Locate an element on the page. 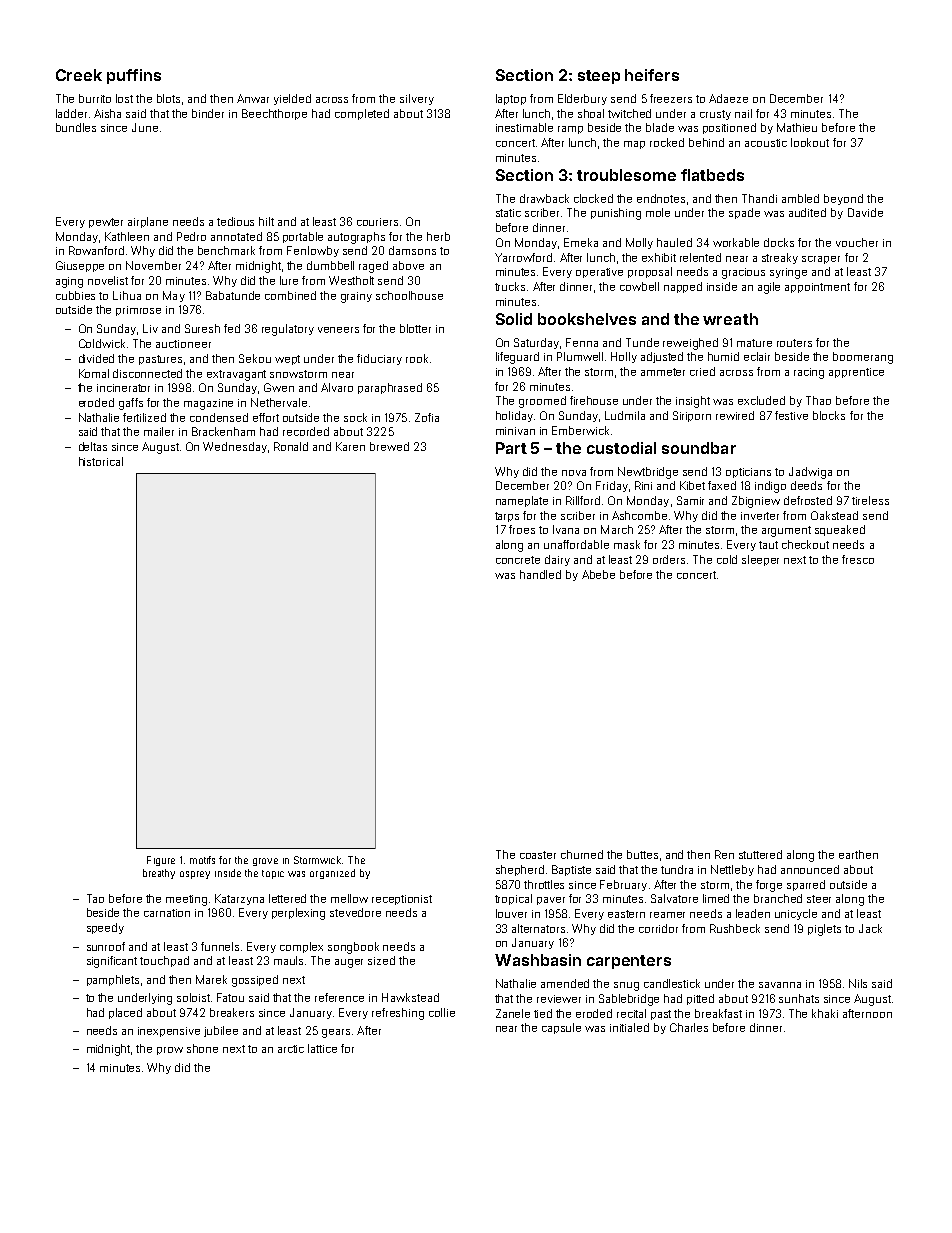 This document has width=952, height=1233. fresco is located at coordinates (858, 559).
